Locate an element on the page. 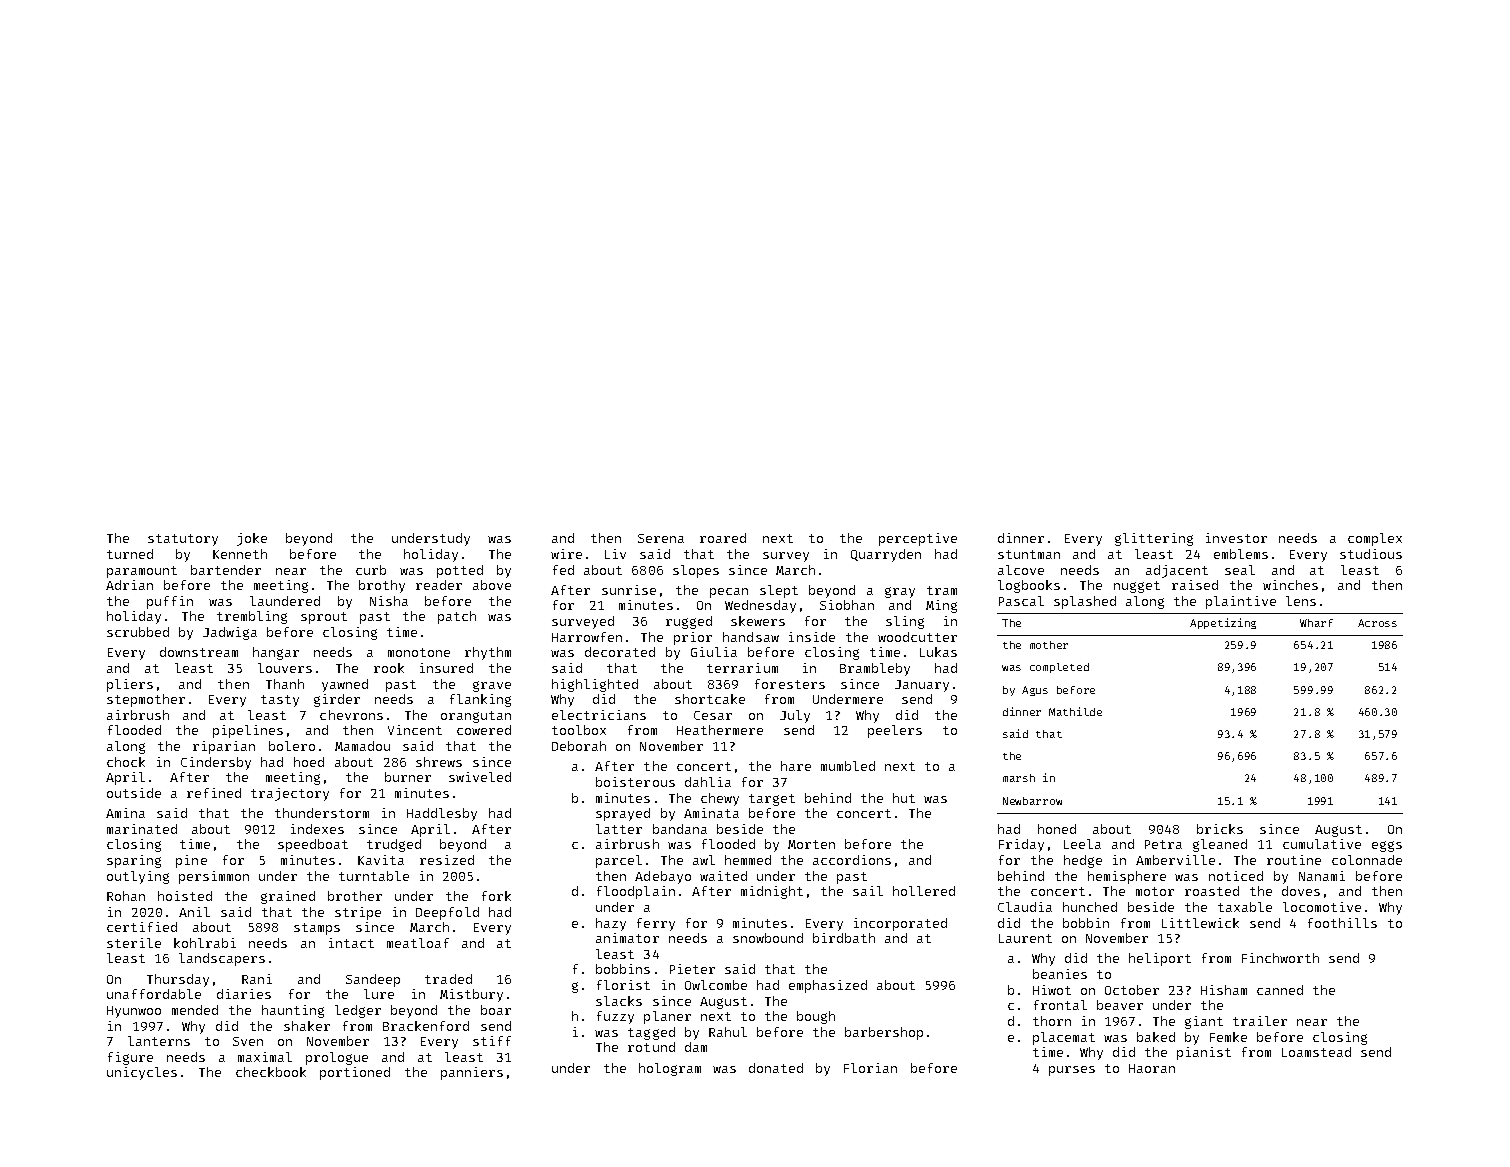  complex is located at coordinates (1375, 539).
